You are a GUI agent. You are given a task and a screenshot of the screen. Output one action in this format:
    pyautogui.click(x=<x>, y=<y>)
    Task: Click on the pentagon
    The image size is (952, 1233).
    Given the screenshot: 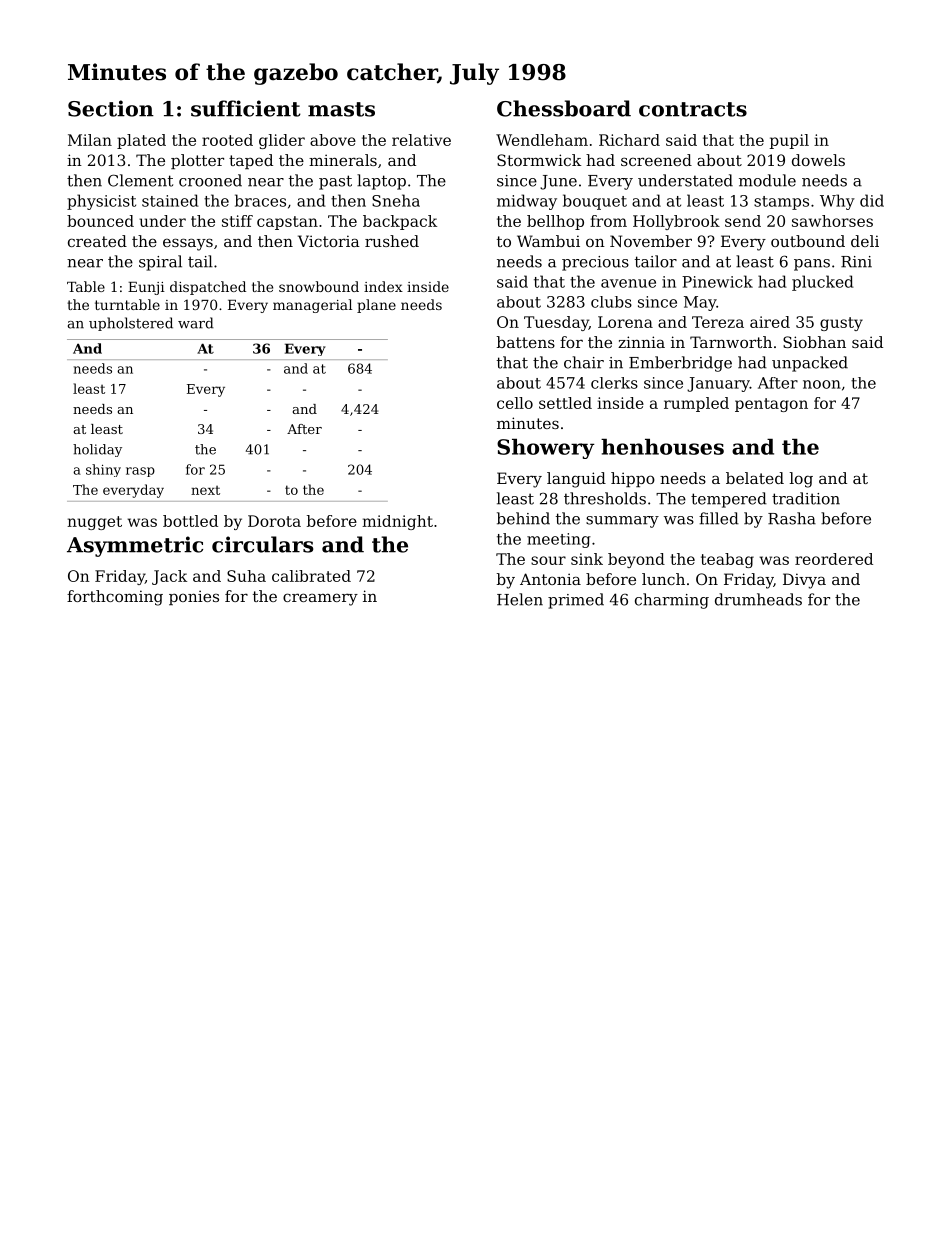 What is the action you would take?
    pyautogui.click(x=771, y=405)
